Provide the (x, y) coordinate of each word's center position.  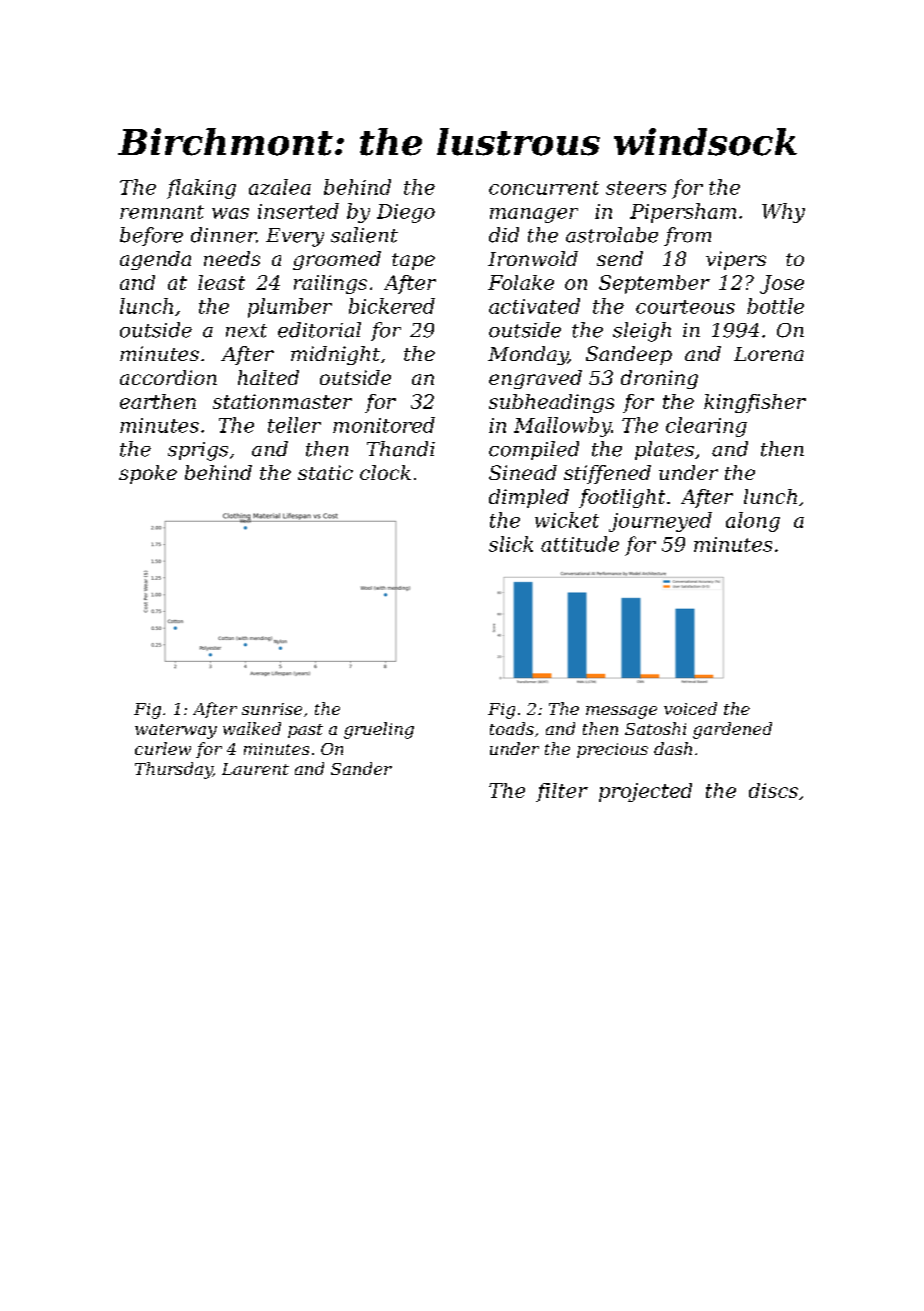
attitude (580, 544)
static (325, 472)
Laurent (255, 769)
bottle (775, 306)
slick (511, 544)
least (221, 282)
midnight (335, 355)
